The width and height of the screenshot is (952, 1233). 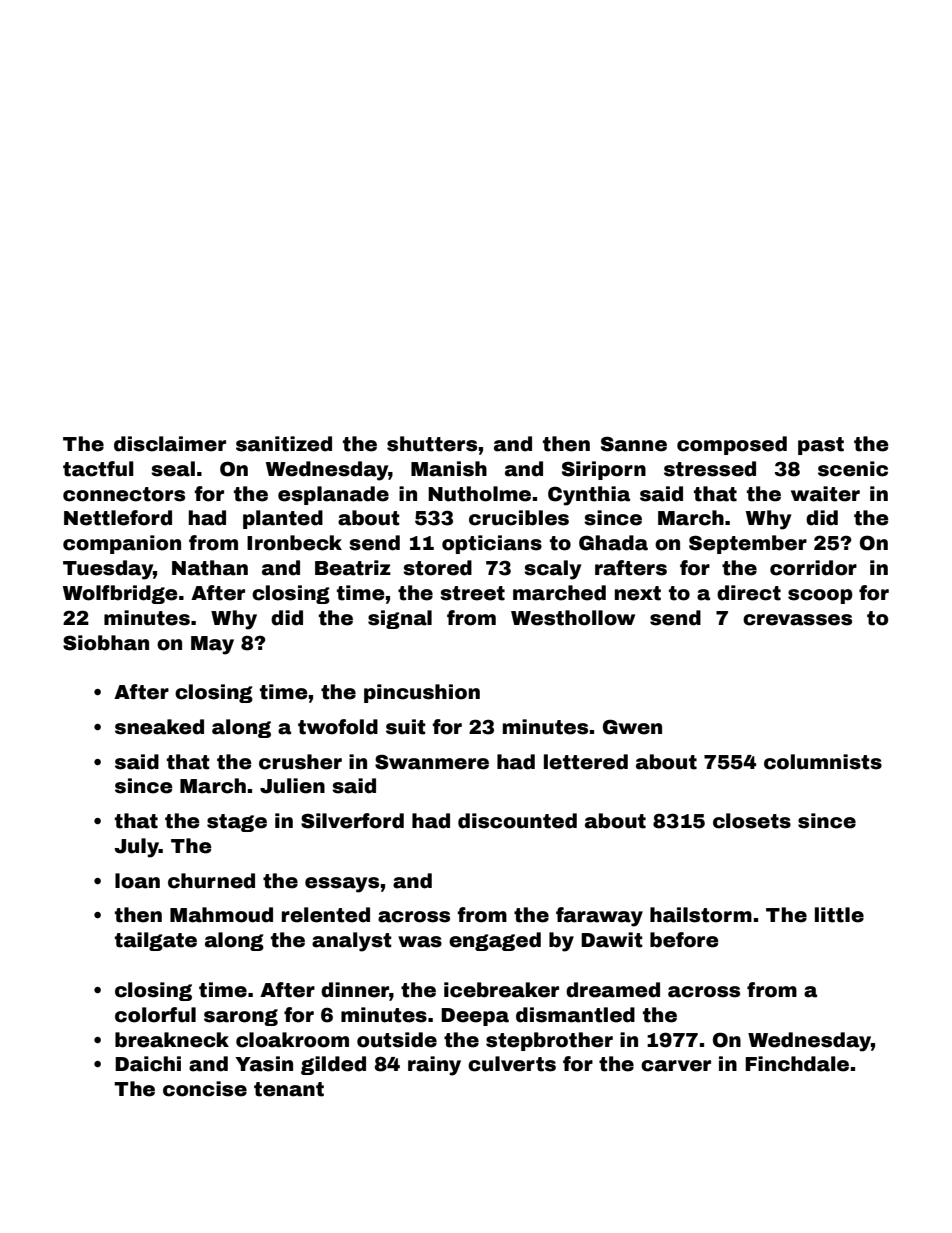 I want to click on disclaimer, so click(x=170, y=444).
